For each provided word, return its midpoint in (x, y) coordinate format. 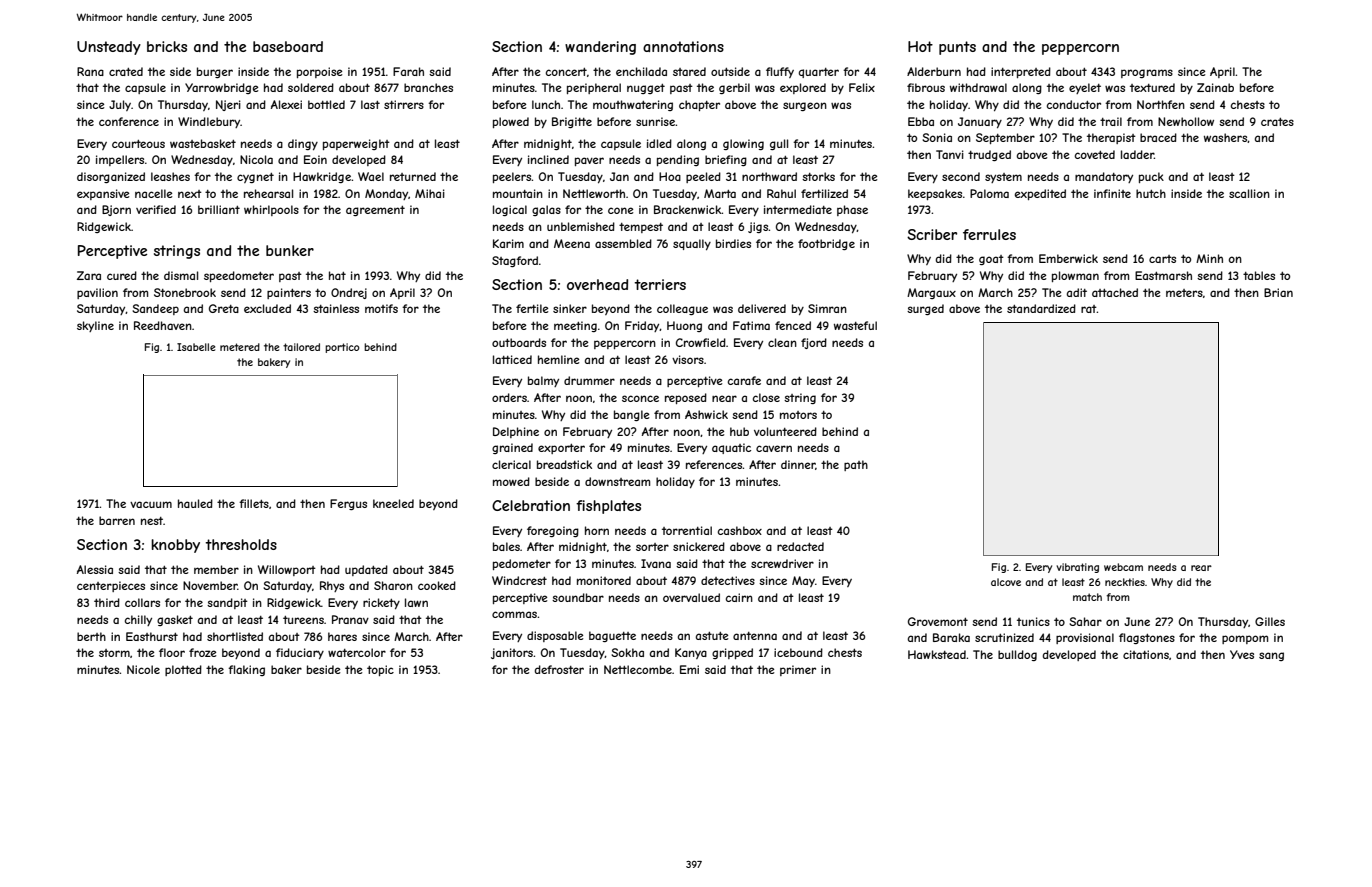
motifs (381, 308)
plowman (1075, 276)
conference (129, 121)
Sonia (937, 137)
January (980, 122)
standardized (1041, 308)
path (856, 465)
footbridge (826, 244)
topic (380, 670)
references (714, 464)
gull (779, 144)
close (766, 397)
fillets (254, 503)
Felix (862, 87)
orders (509, 397)
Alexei (286, 104)
